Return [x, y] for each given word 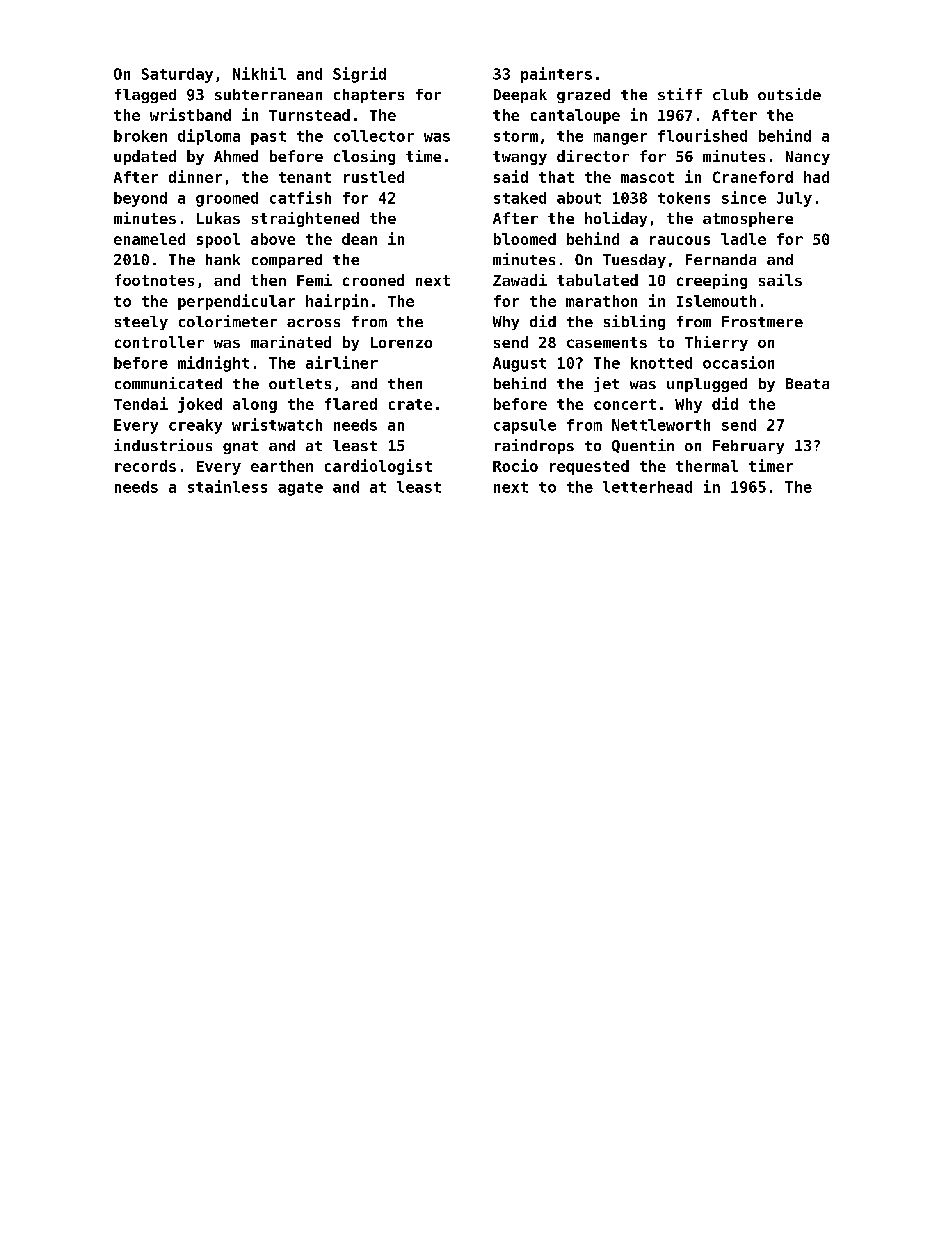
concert [625, 404]
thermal [707, 466]
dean [359, 239]
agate [300, 489]
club [730, 94]
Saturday [177, 75]
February [748, 447]
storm [516, 136]
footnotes [154, 280]
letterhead [647, 487]
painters [556, 75]
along [255, 405]
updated [145, 157]
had [816, 177]
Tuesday [634, 261]
